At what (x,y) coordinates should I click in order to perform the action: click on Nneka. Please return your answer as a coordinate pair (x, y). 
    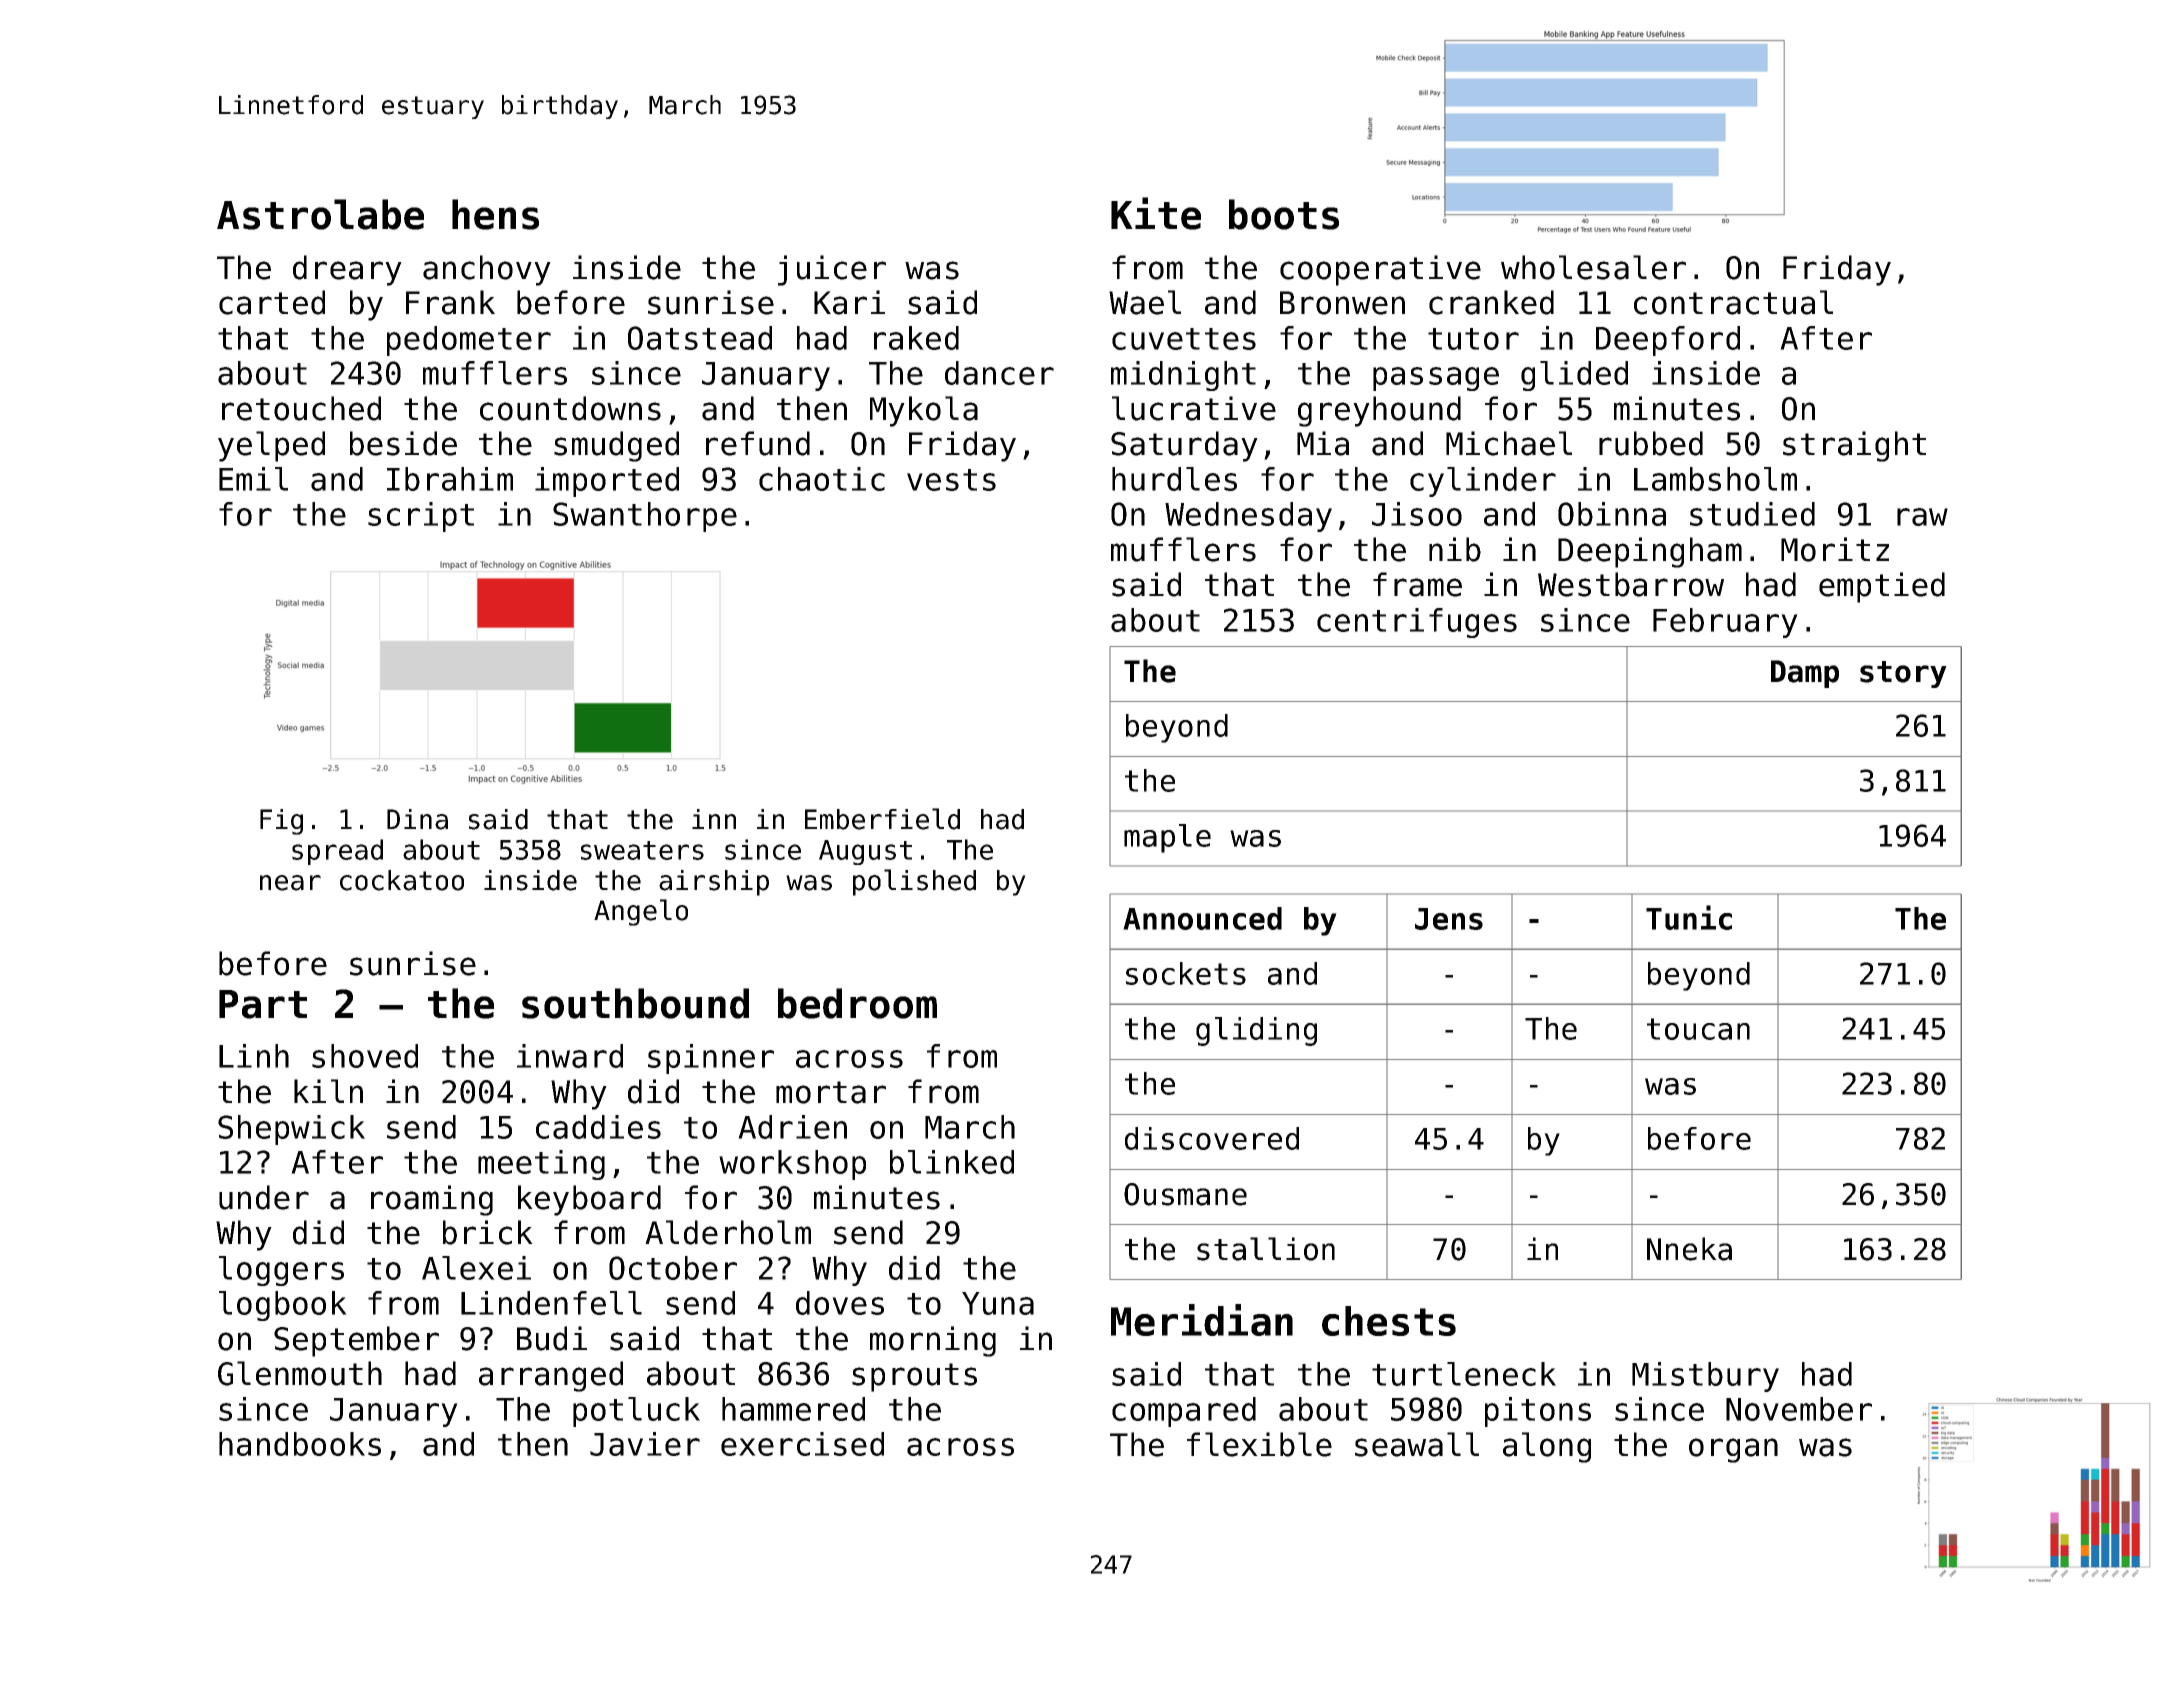
    Looking at the image, I should click on (1689, 1249).
